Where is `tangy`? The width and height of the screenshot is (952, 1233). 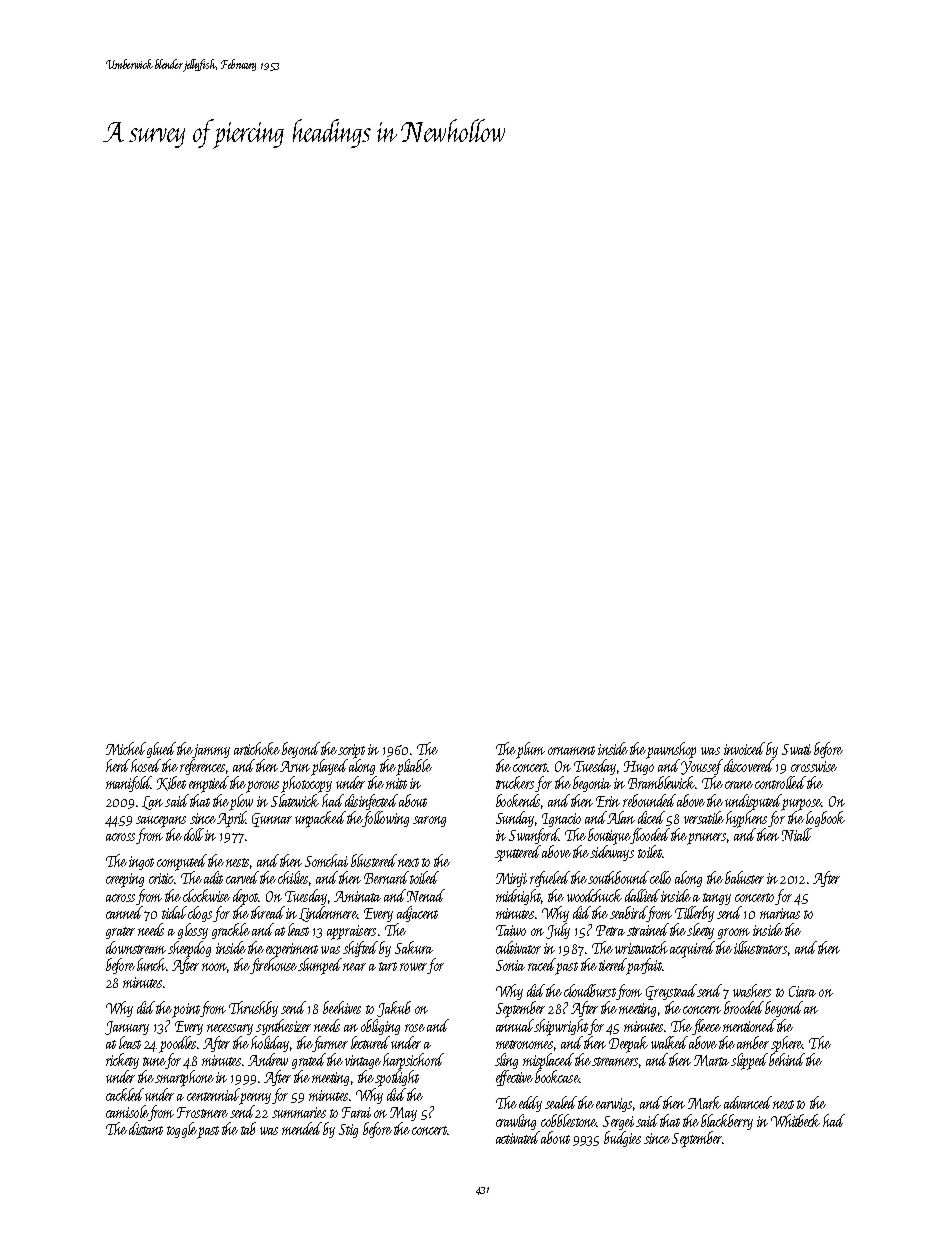 tangy is located at coordinates (717, 899).
